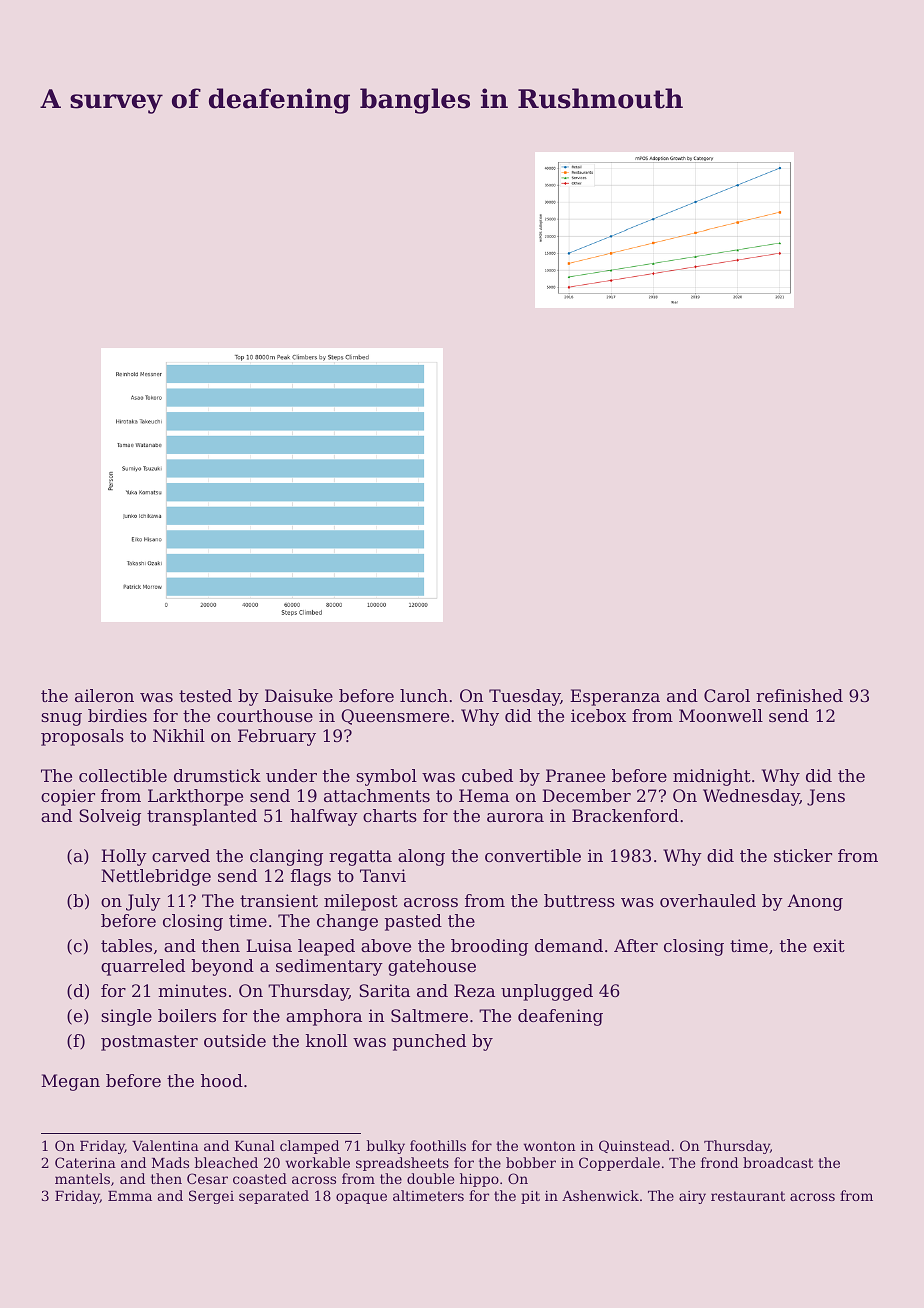 The width and height of the page is (924, 1308). What do you see at coordinates (211, 1197) in the page?
I see `Sergei` at bounding box center [211, 1197].
